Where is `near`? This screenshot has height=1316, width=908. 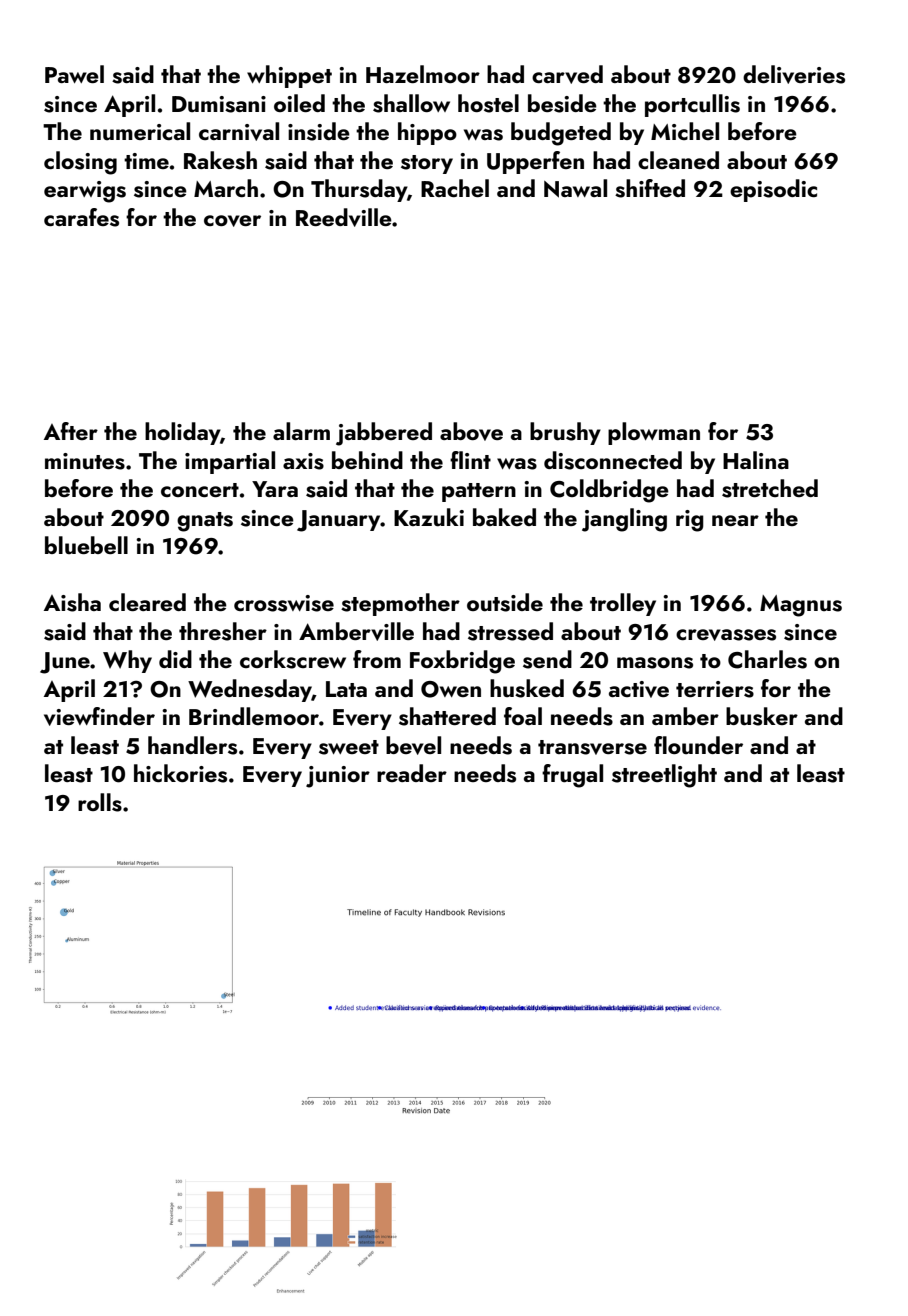
near is located at coordinates (735, 520).
